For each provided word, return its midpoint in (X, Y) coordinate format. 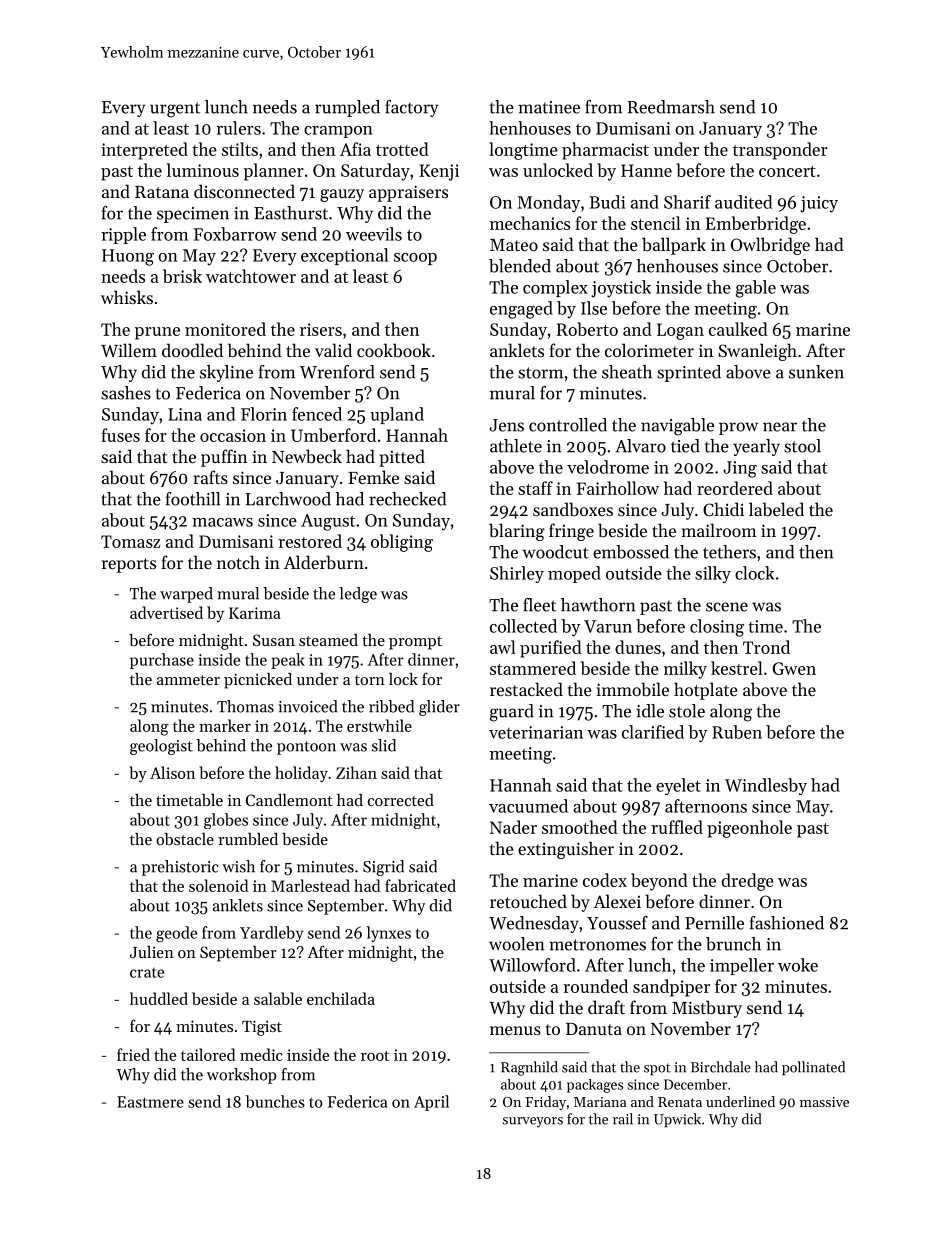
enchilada (341, 998)
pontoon (306, 748)
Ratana (162, 192)
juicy (819, 204)
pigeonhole (749, 829)
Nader (513, 827)
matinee (549, 107)
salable (278, 998)
